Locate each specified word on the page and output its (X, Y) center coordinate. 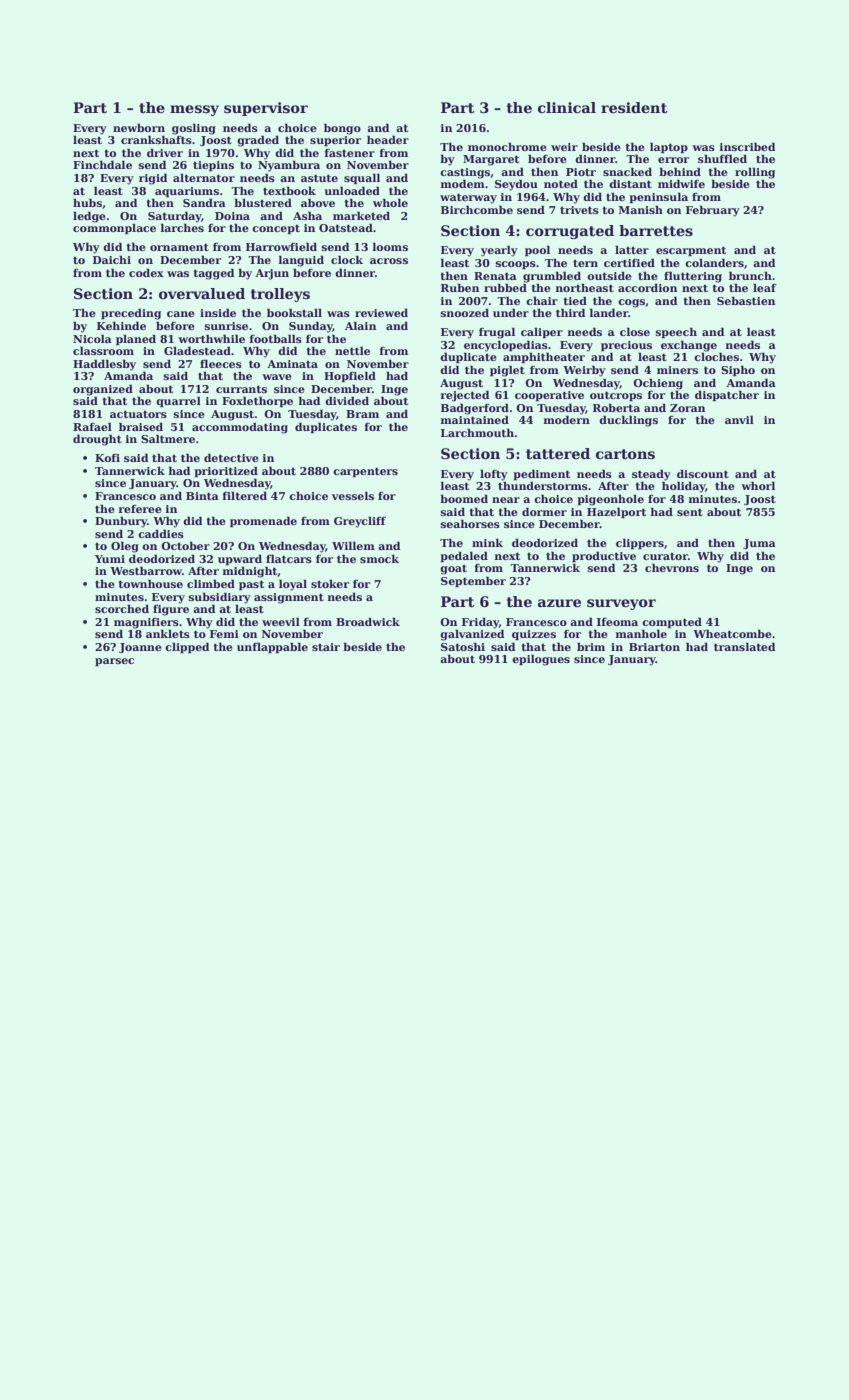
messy (194, 110)
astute (319, 178)
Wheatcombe (732, 633)
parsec (114, 662)
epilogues (541, 660)
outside (609, 275)
